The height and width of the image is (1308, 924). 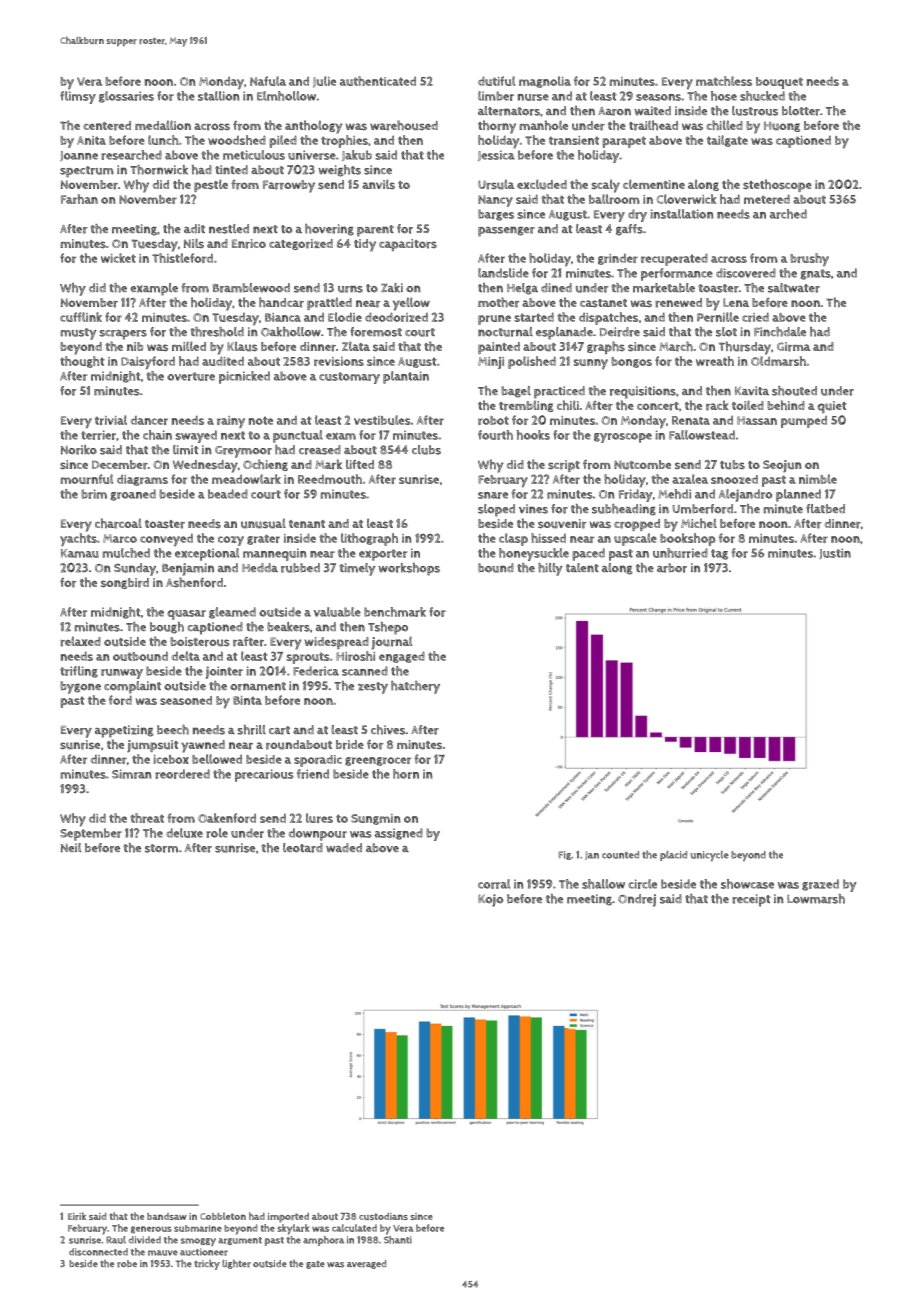 I want to click on threshold, so click(x=217, y=332).
